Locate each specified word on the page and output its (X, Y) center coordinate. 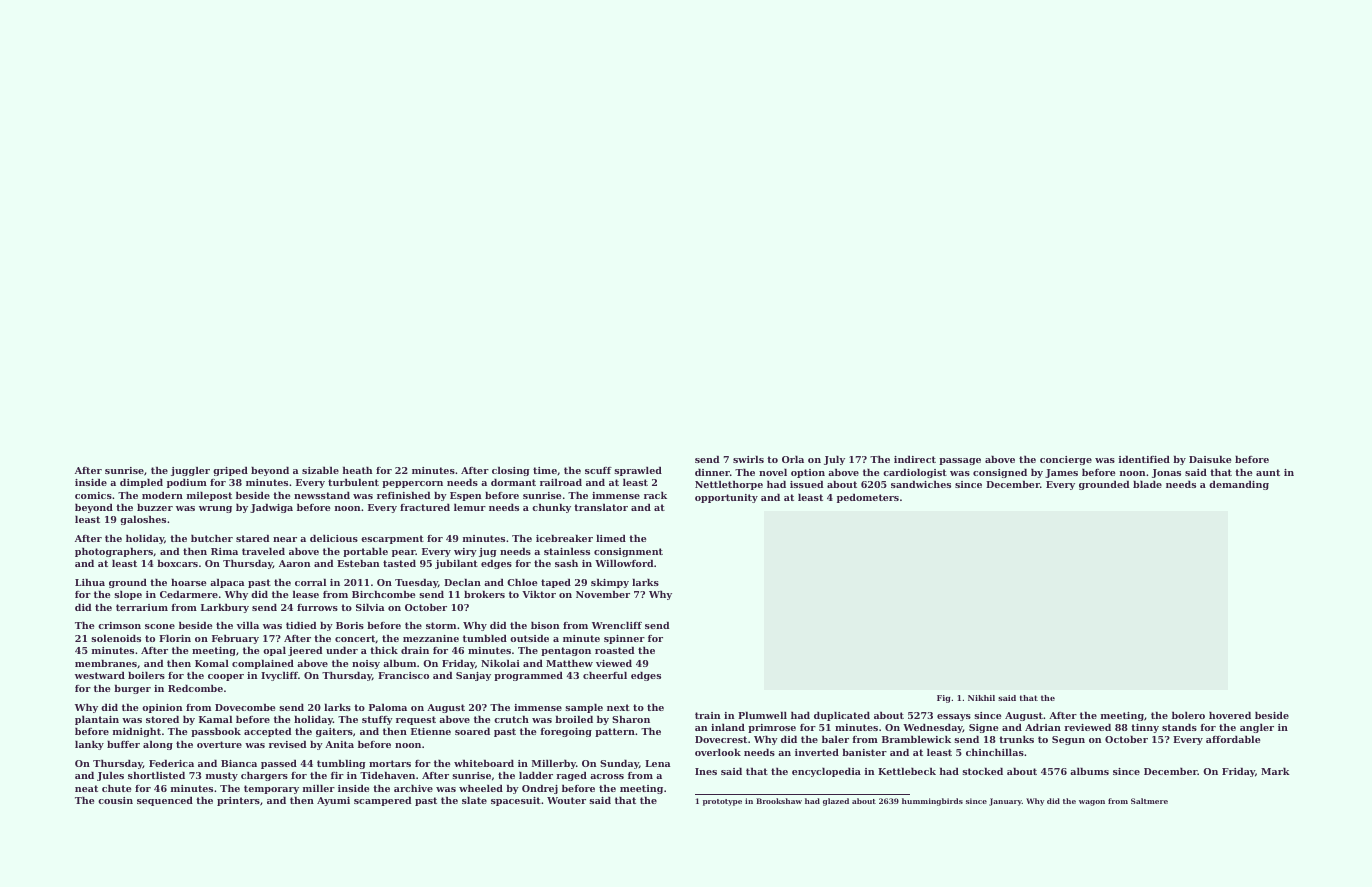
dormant (513, 482)
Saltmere (1149, 801)
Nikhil (981, 698)
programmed (528, 676)
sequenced (165, 801)
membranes (106, 663)
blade (1147, 484)
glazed (836, 802)
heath (358, 470)
